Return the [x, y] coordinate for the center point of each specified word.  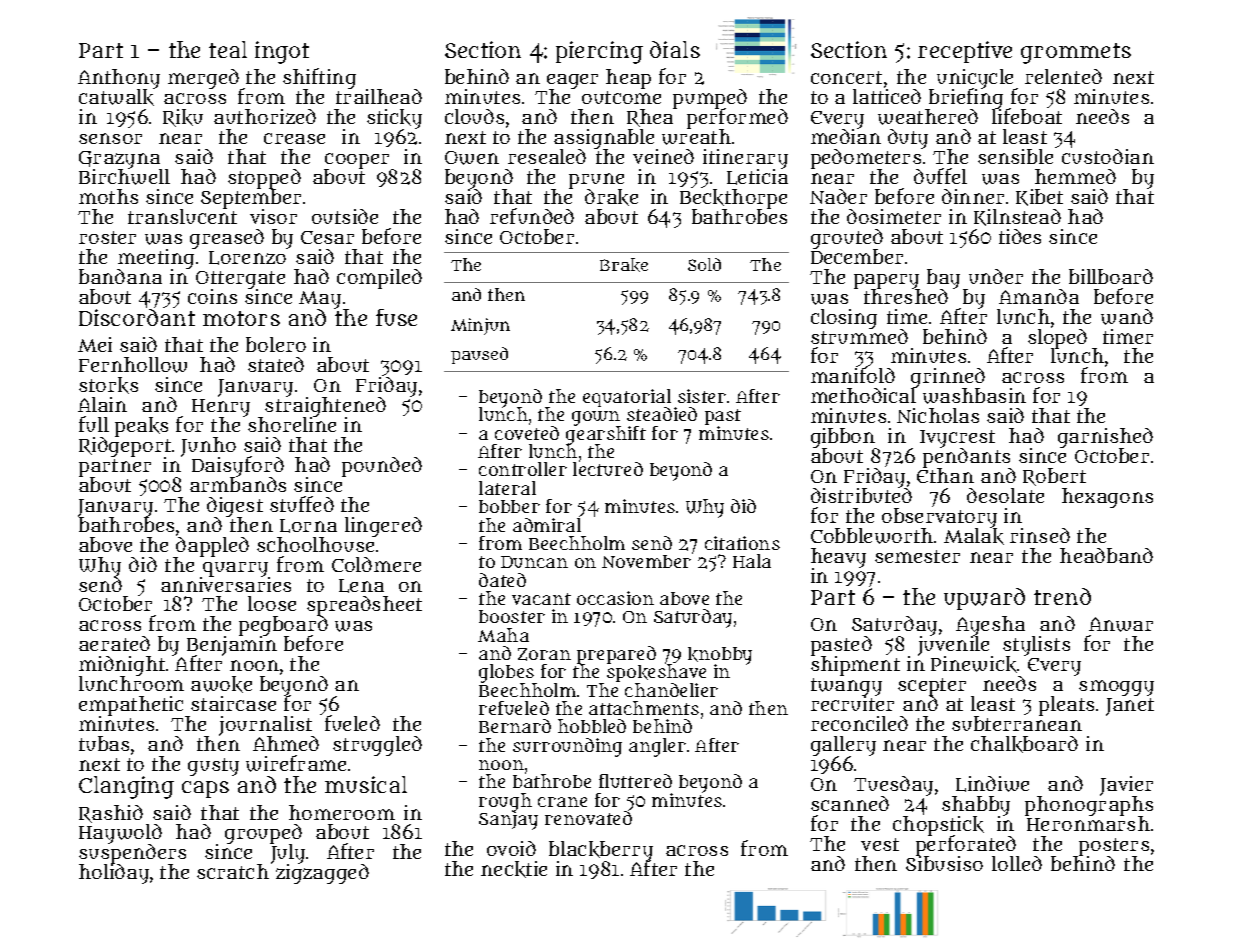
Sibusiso [944, 863]
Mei [95, 344]
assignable [604, 139]
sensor [110, 138]
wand [1127, 317]
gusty [213, 767]
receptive [965, 52]
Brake [624, 265]
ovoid [511, 848]
